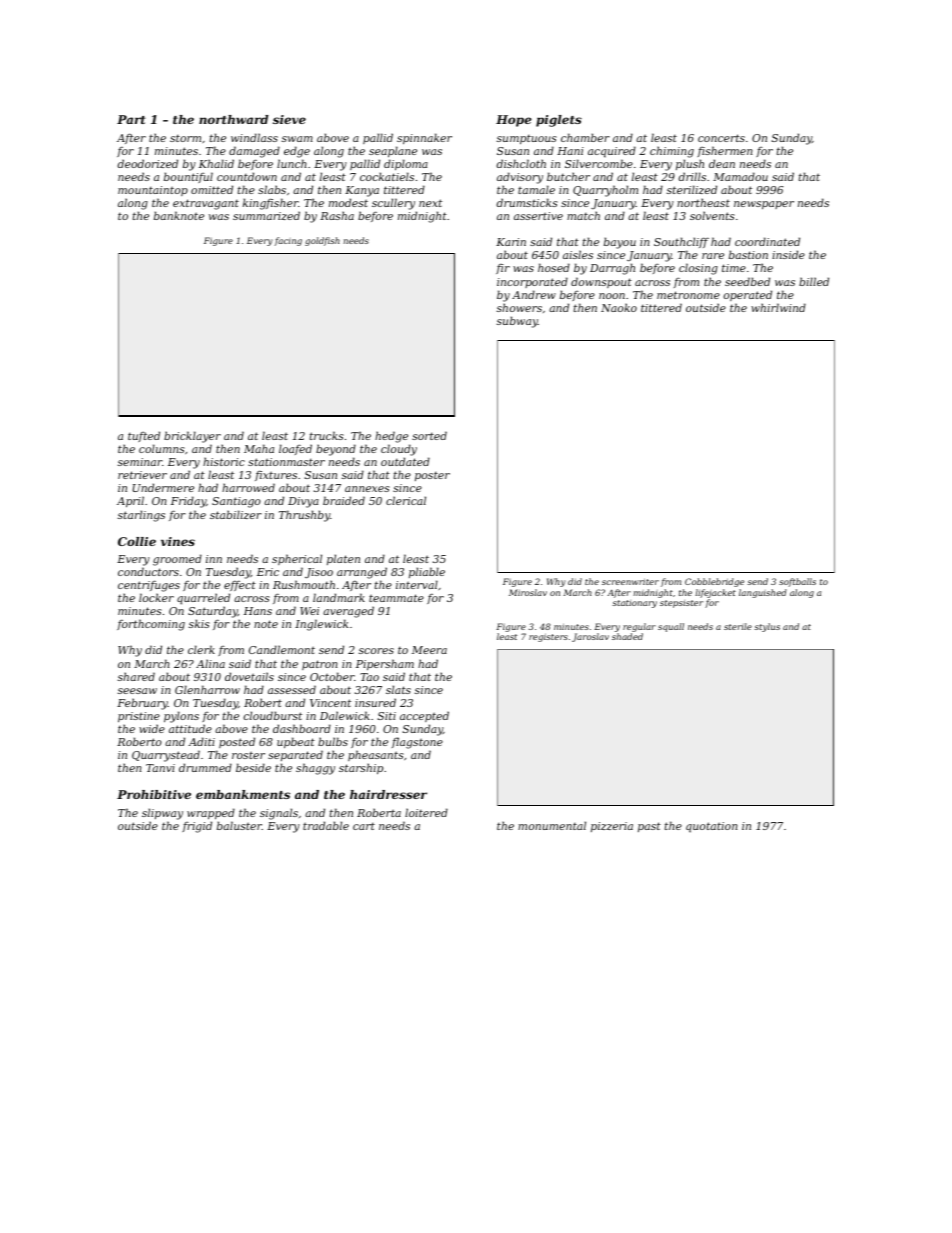  What do you see at coordinates (554, 267) in the document?
I see `hosed` at bounding box center [554, 267].
